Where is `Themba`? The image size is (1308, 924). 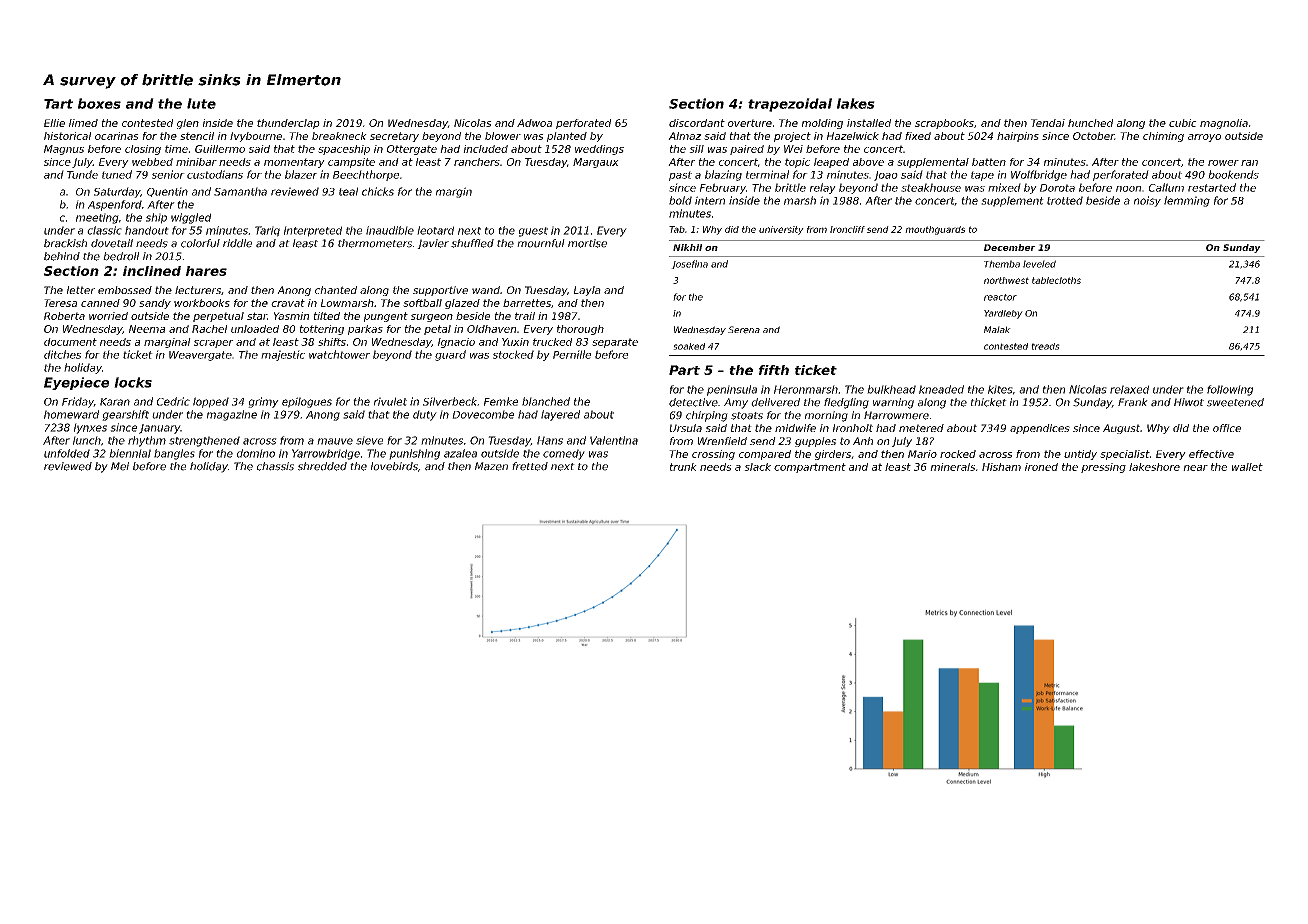
Themba is located at coordinates (1002, 264).
